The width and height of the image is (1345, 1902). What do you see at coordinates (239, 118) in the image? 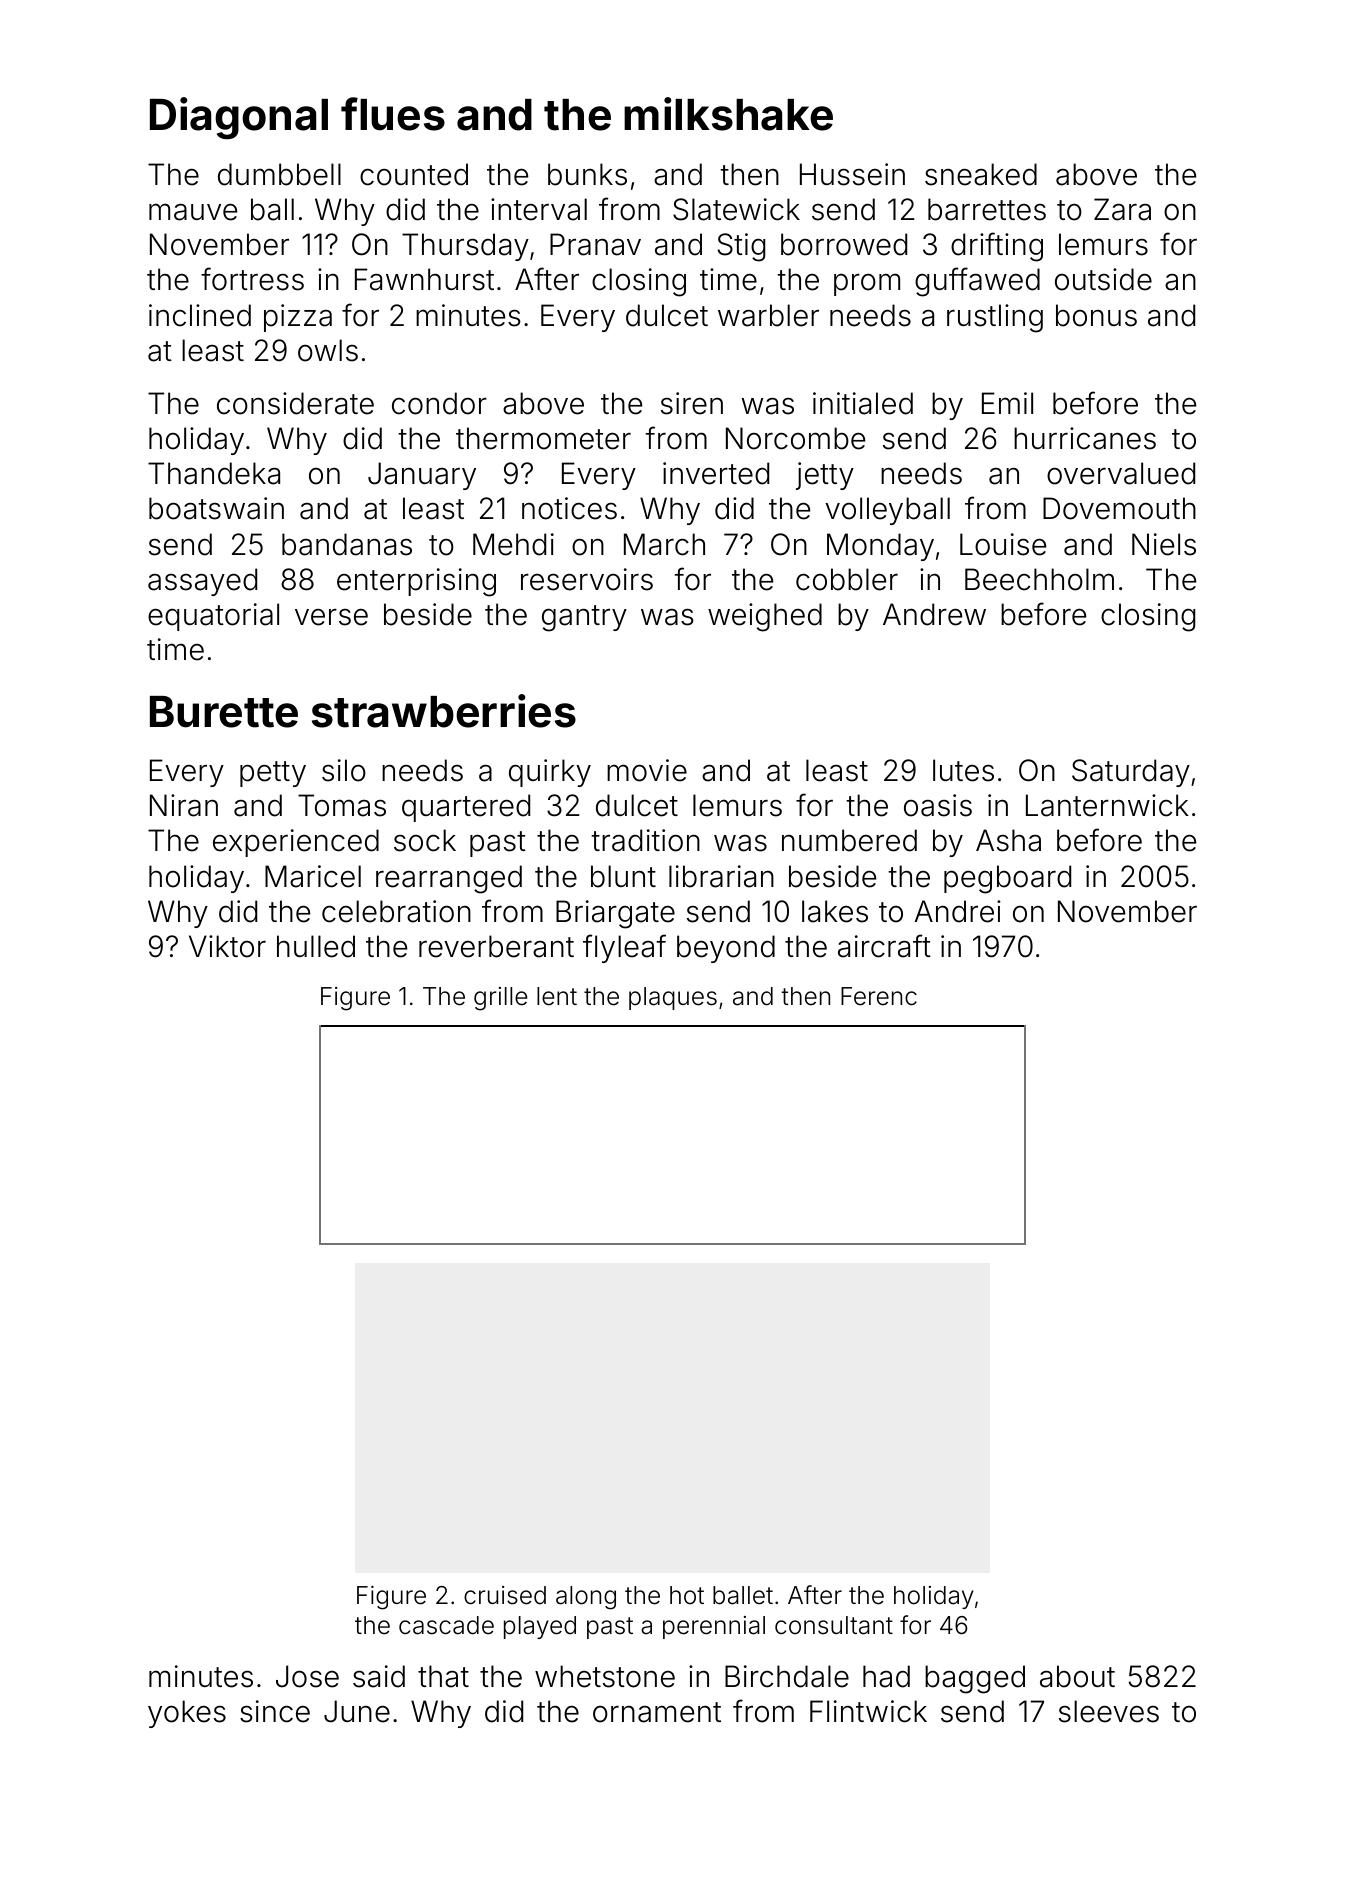
I see `Diagonal` at bounding box center [239, 118].
